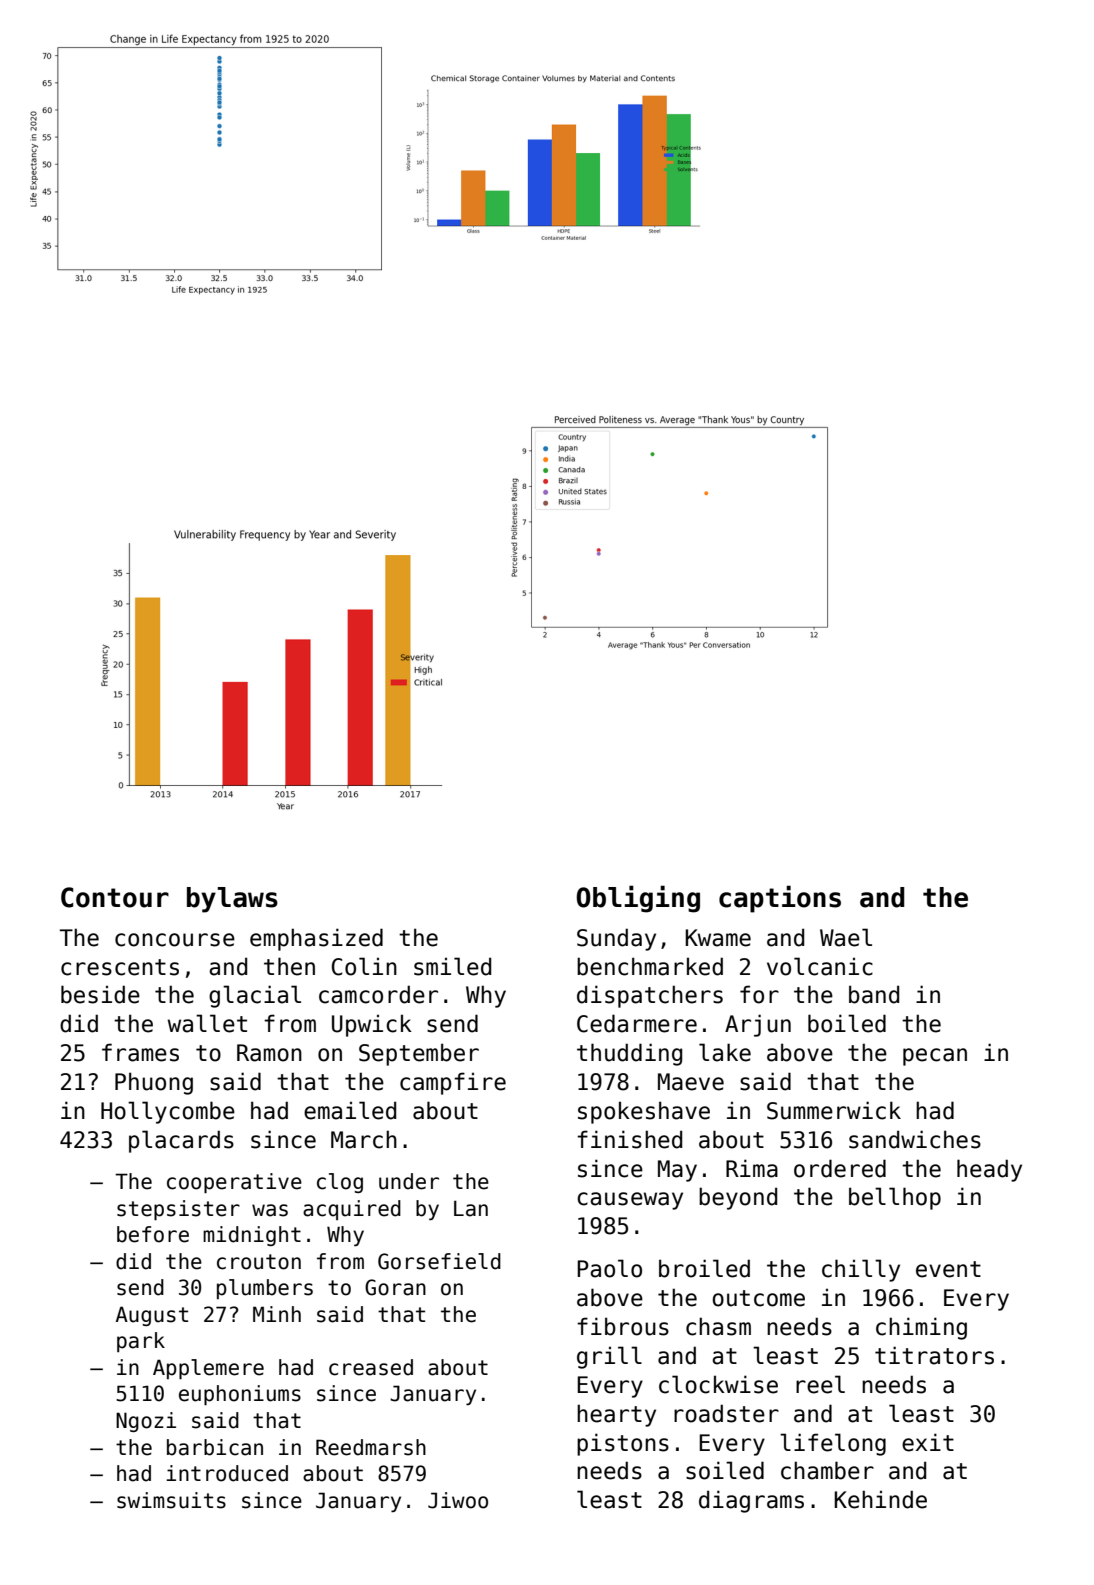  What do you see at coordinates (623, 1444) in the document?
I see `pistons` at bounding box center [623, 1444].
